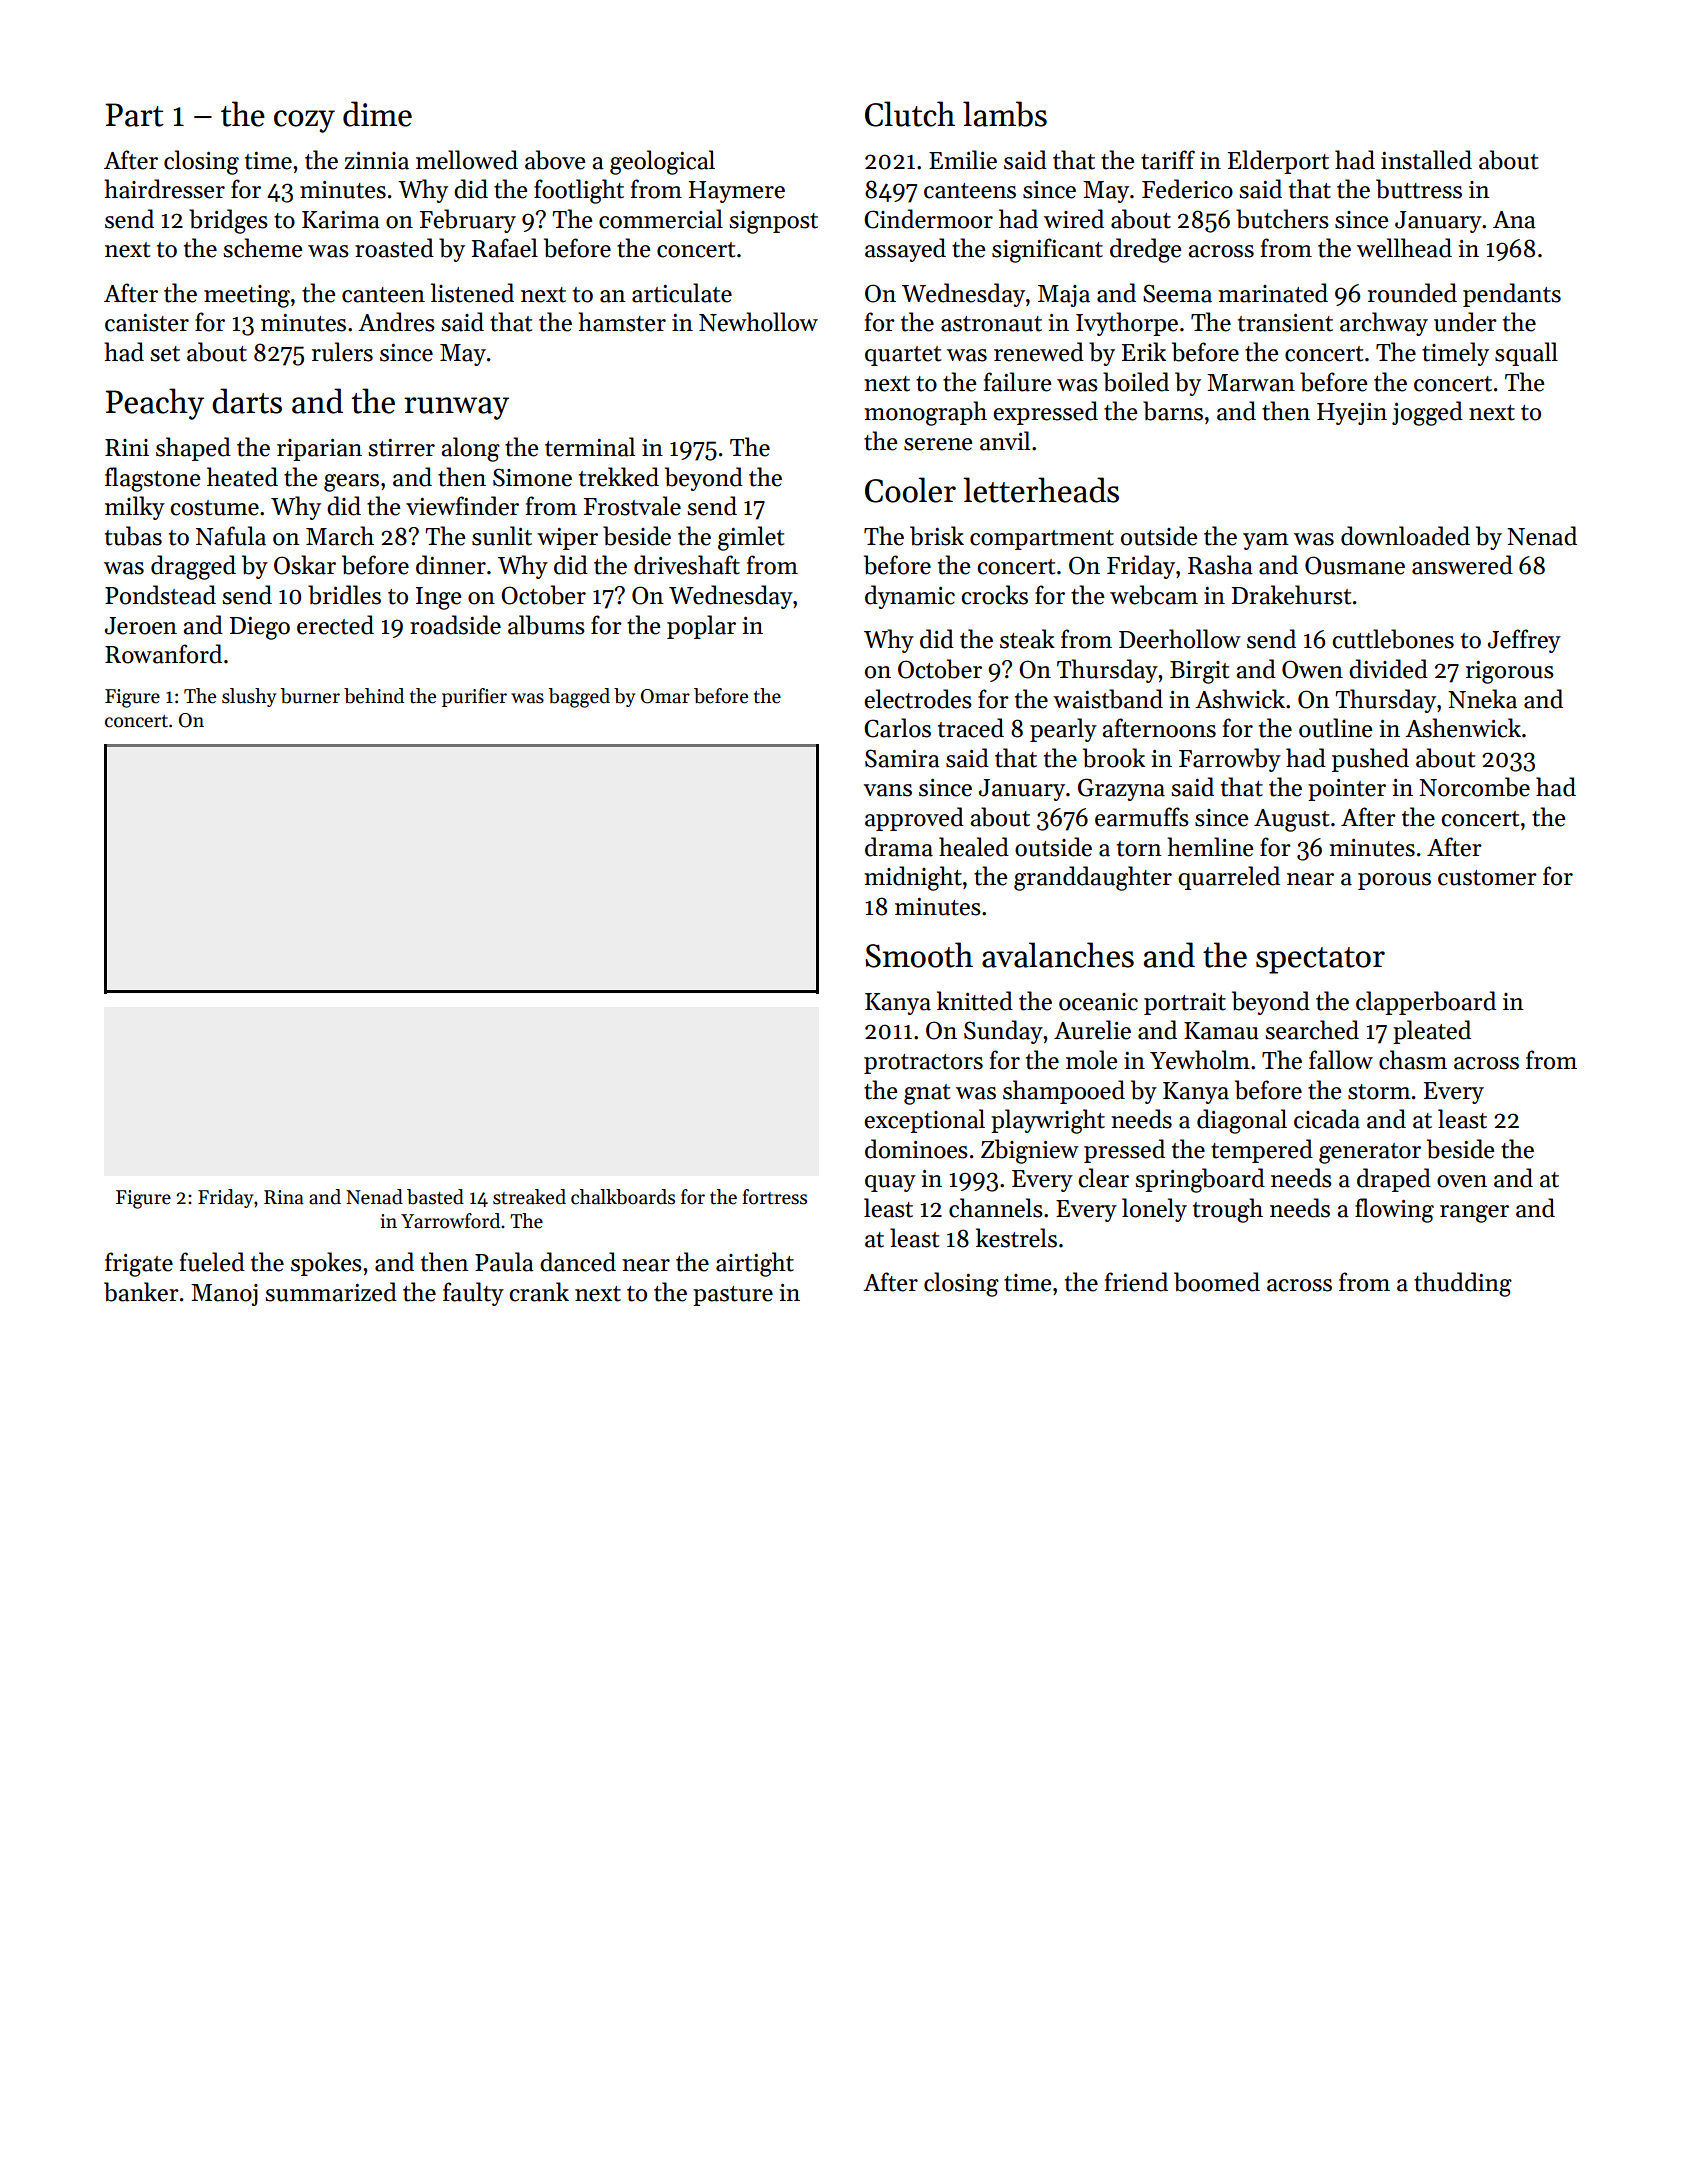 Image resolution: width=1683 pixels, height=2178 pixels. Describe the element at coordinates (1462, 565) in the screenshot. I see `answered` at that location.
